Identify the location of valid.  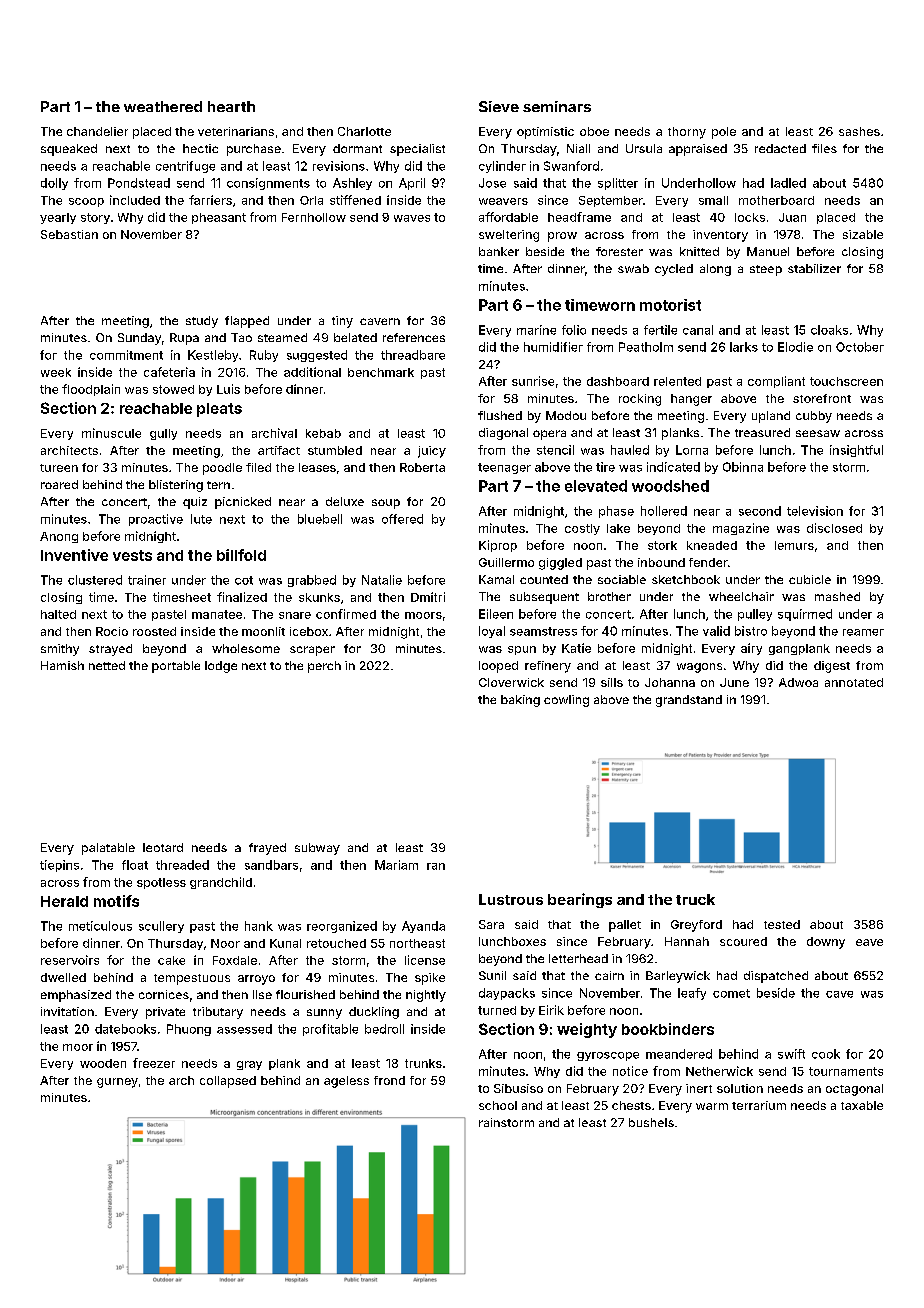
(716, 631).
